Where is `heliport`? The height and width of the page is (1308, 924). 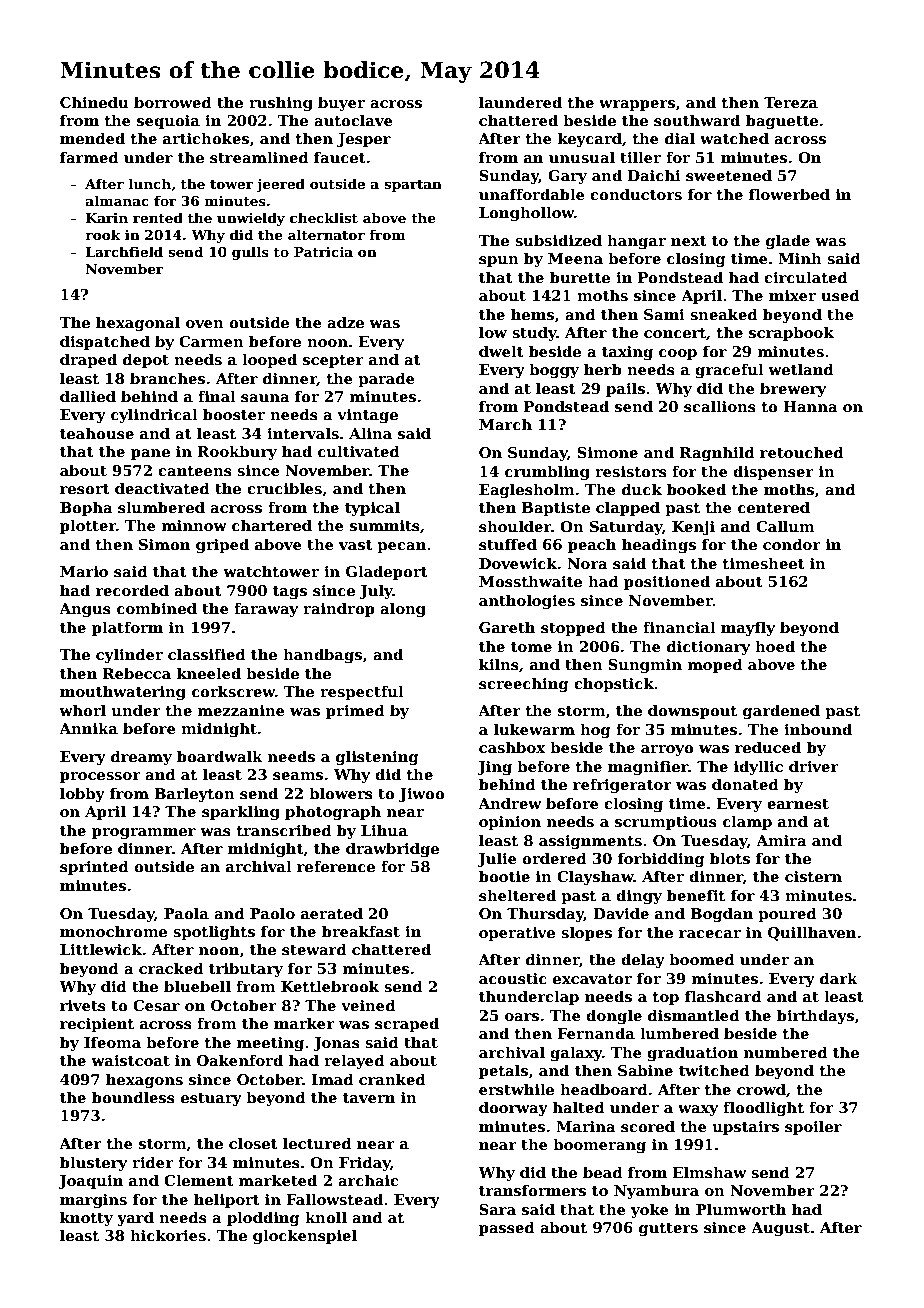 heliport is located at coordinates (227, 1200).
